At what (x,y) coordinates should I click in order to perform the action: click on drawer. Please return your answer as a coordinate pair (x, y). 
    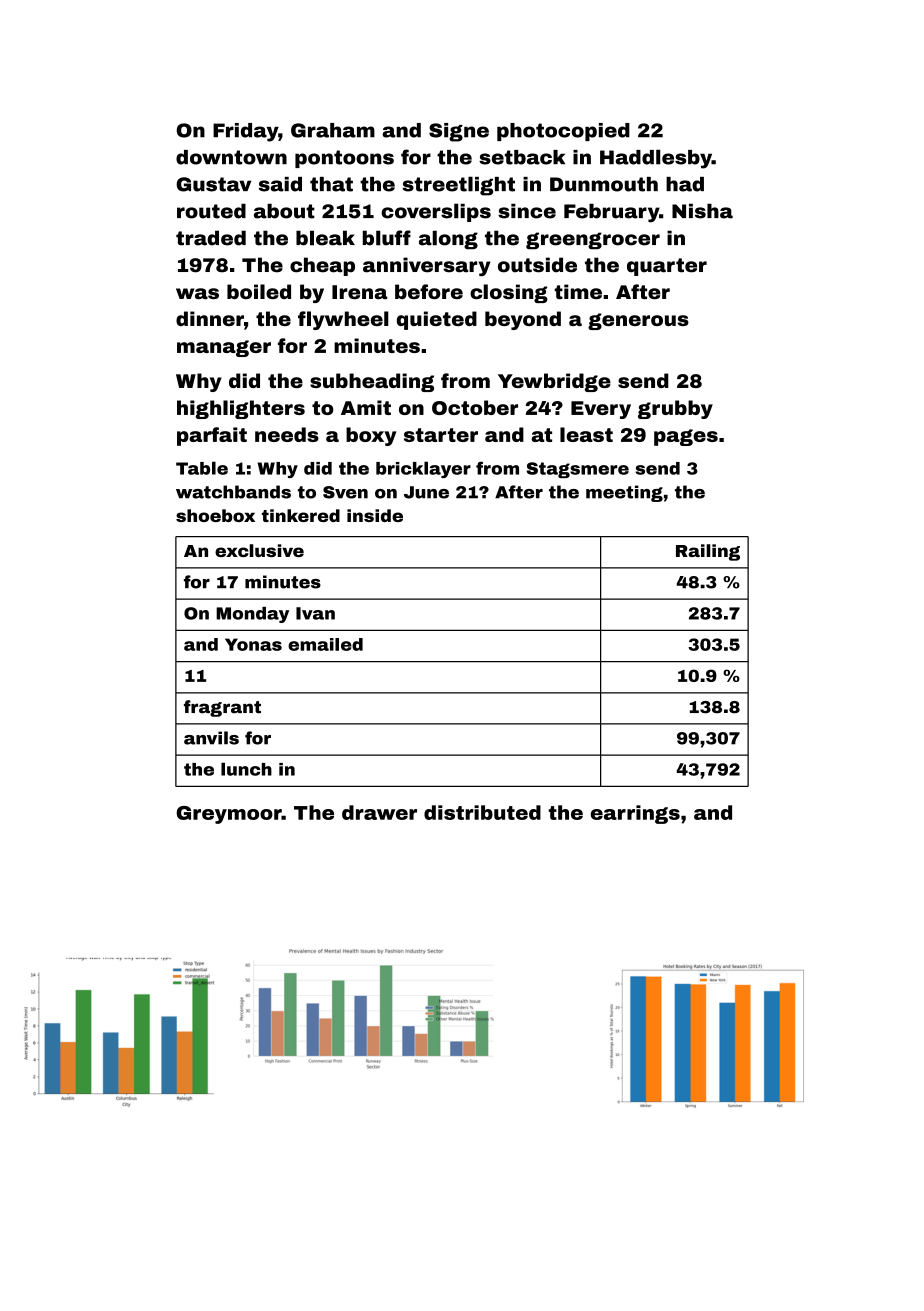
    Looking at the image, I should click on (379, 812).
